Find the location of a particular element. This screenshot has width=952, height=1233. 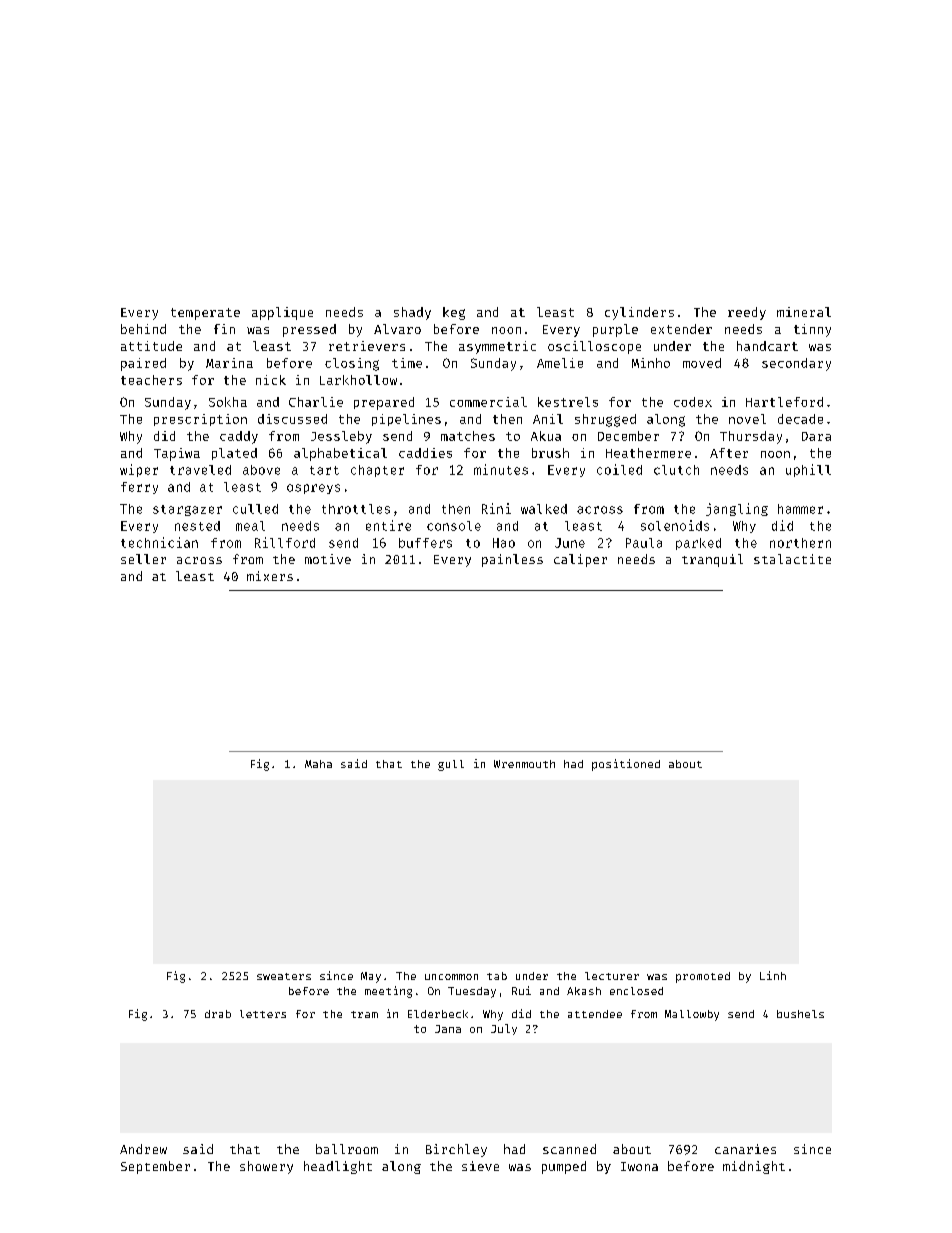

shady is located at coordinates (412, 313).
